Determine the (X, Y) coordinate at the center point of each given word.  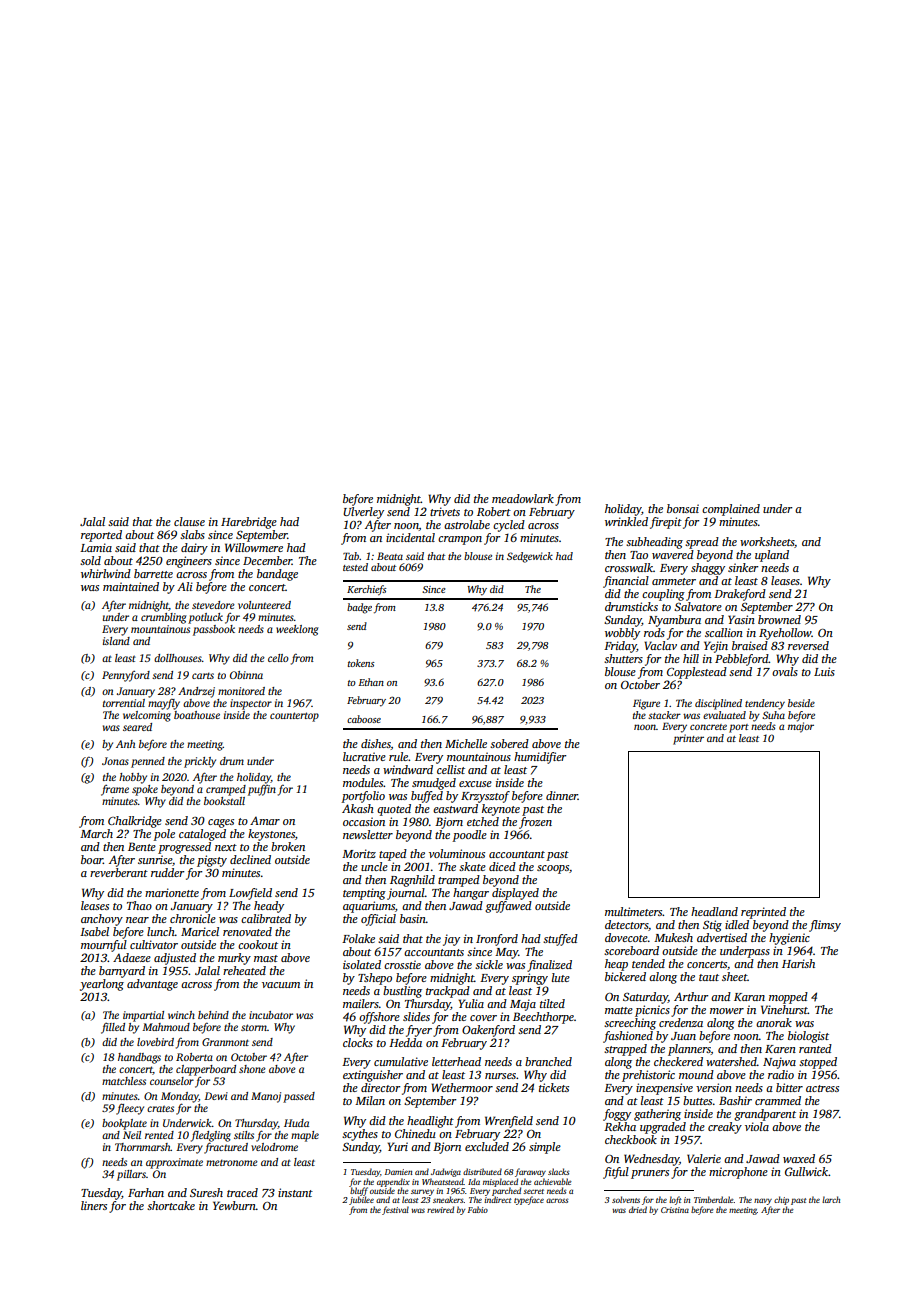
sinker (743, 567)
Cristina (675, 1210)
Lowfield (250, 894)
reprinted (763, 913)
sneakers (448, 1199)
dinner (562, 795)
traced (242, 1192)
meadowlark (523, 498)
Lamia (96, 547)
